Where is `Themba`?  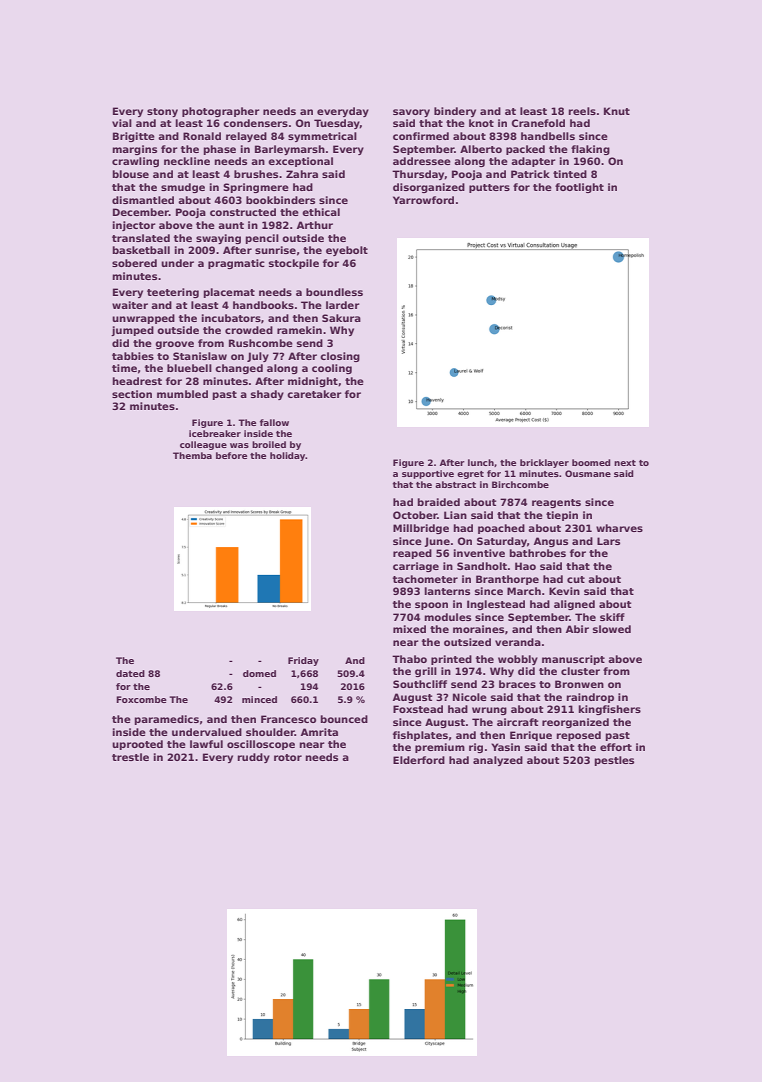
Themba is located at coordinates (192, 455).
